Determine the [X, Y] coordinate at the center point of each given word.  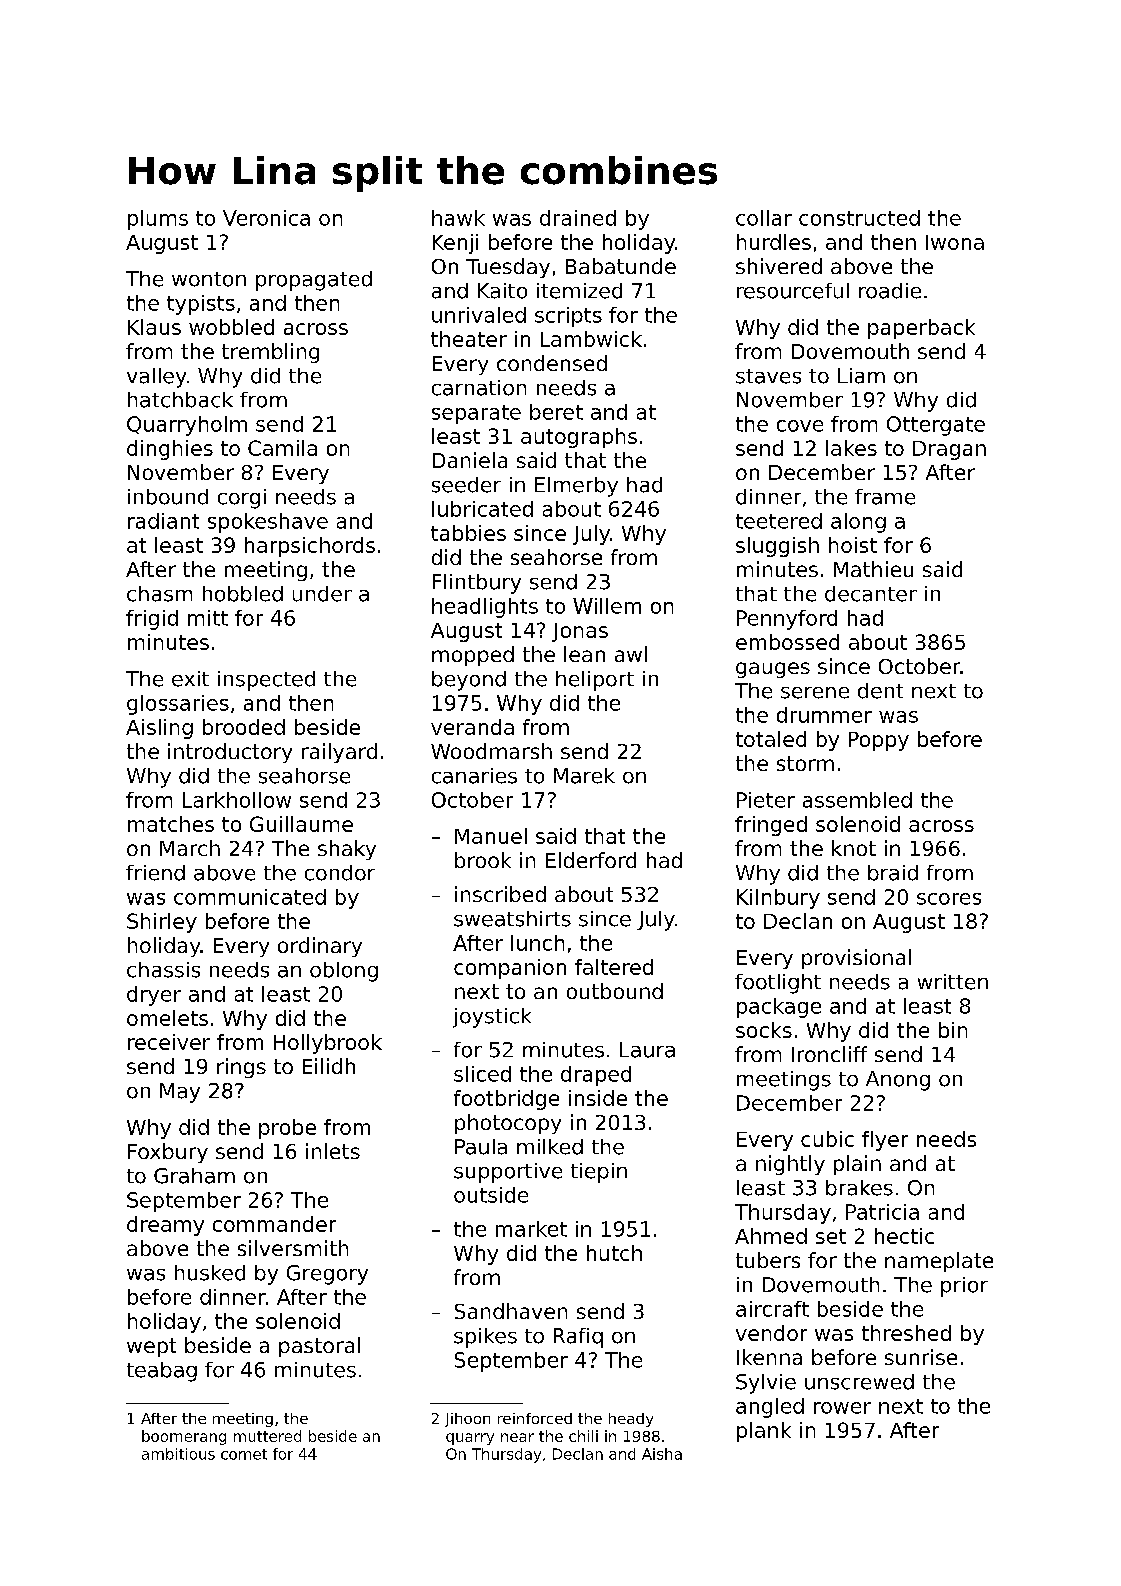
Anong [898, 1081]
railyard [339, 753]
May [180, 1093]
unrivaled [479, 315]
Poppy [879, 741]
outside [491, 1195]
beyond [469, 681]
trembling [270, 353]
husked [210, 1273]
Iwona [955, 242]
